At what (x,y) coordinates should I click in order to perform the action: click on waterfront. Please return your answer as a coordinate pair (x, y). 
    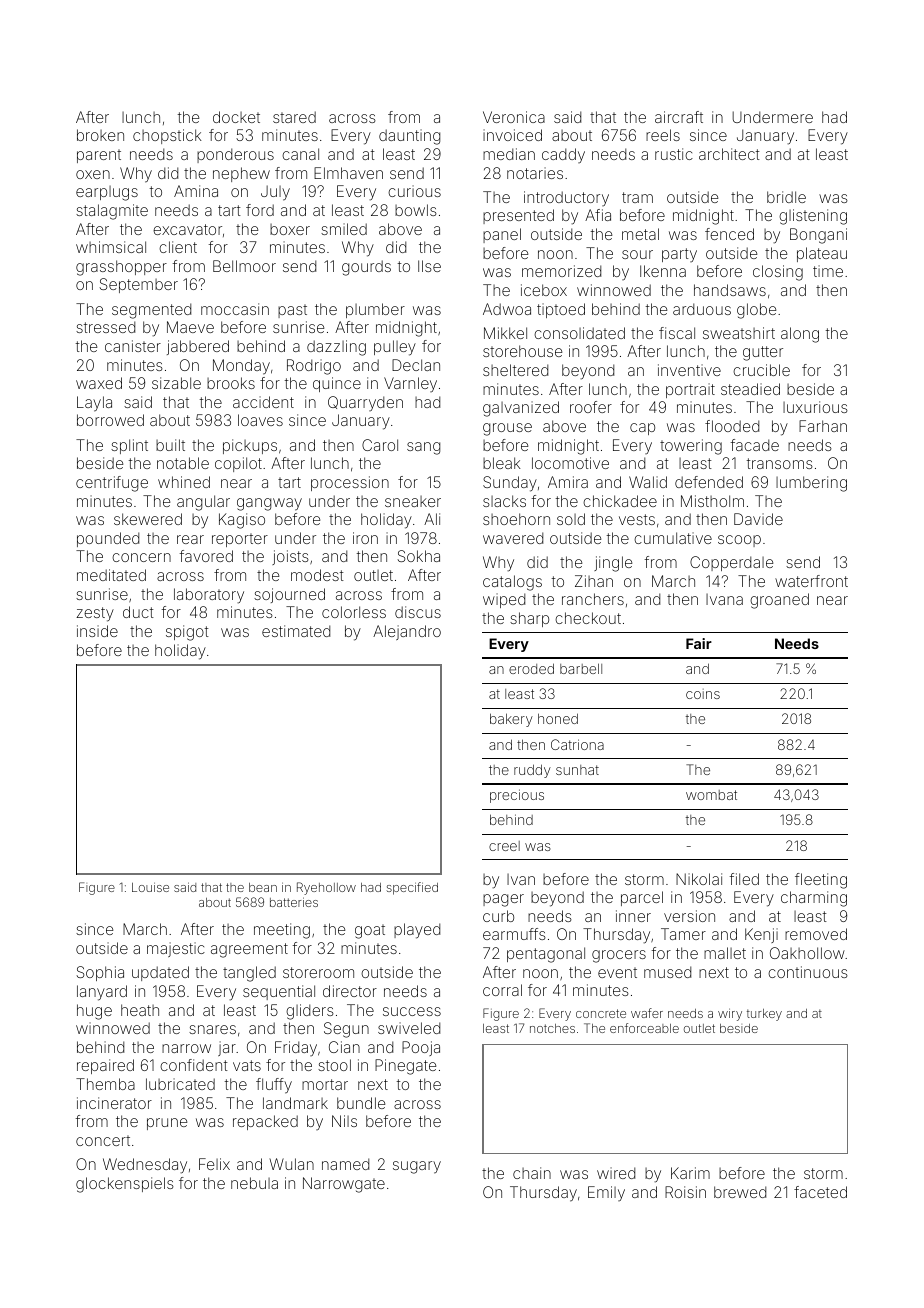
    Looking at the image, I should click on (811, 581).
